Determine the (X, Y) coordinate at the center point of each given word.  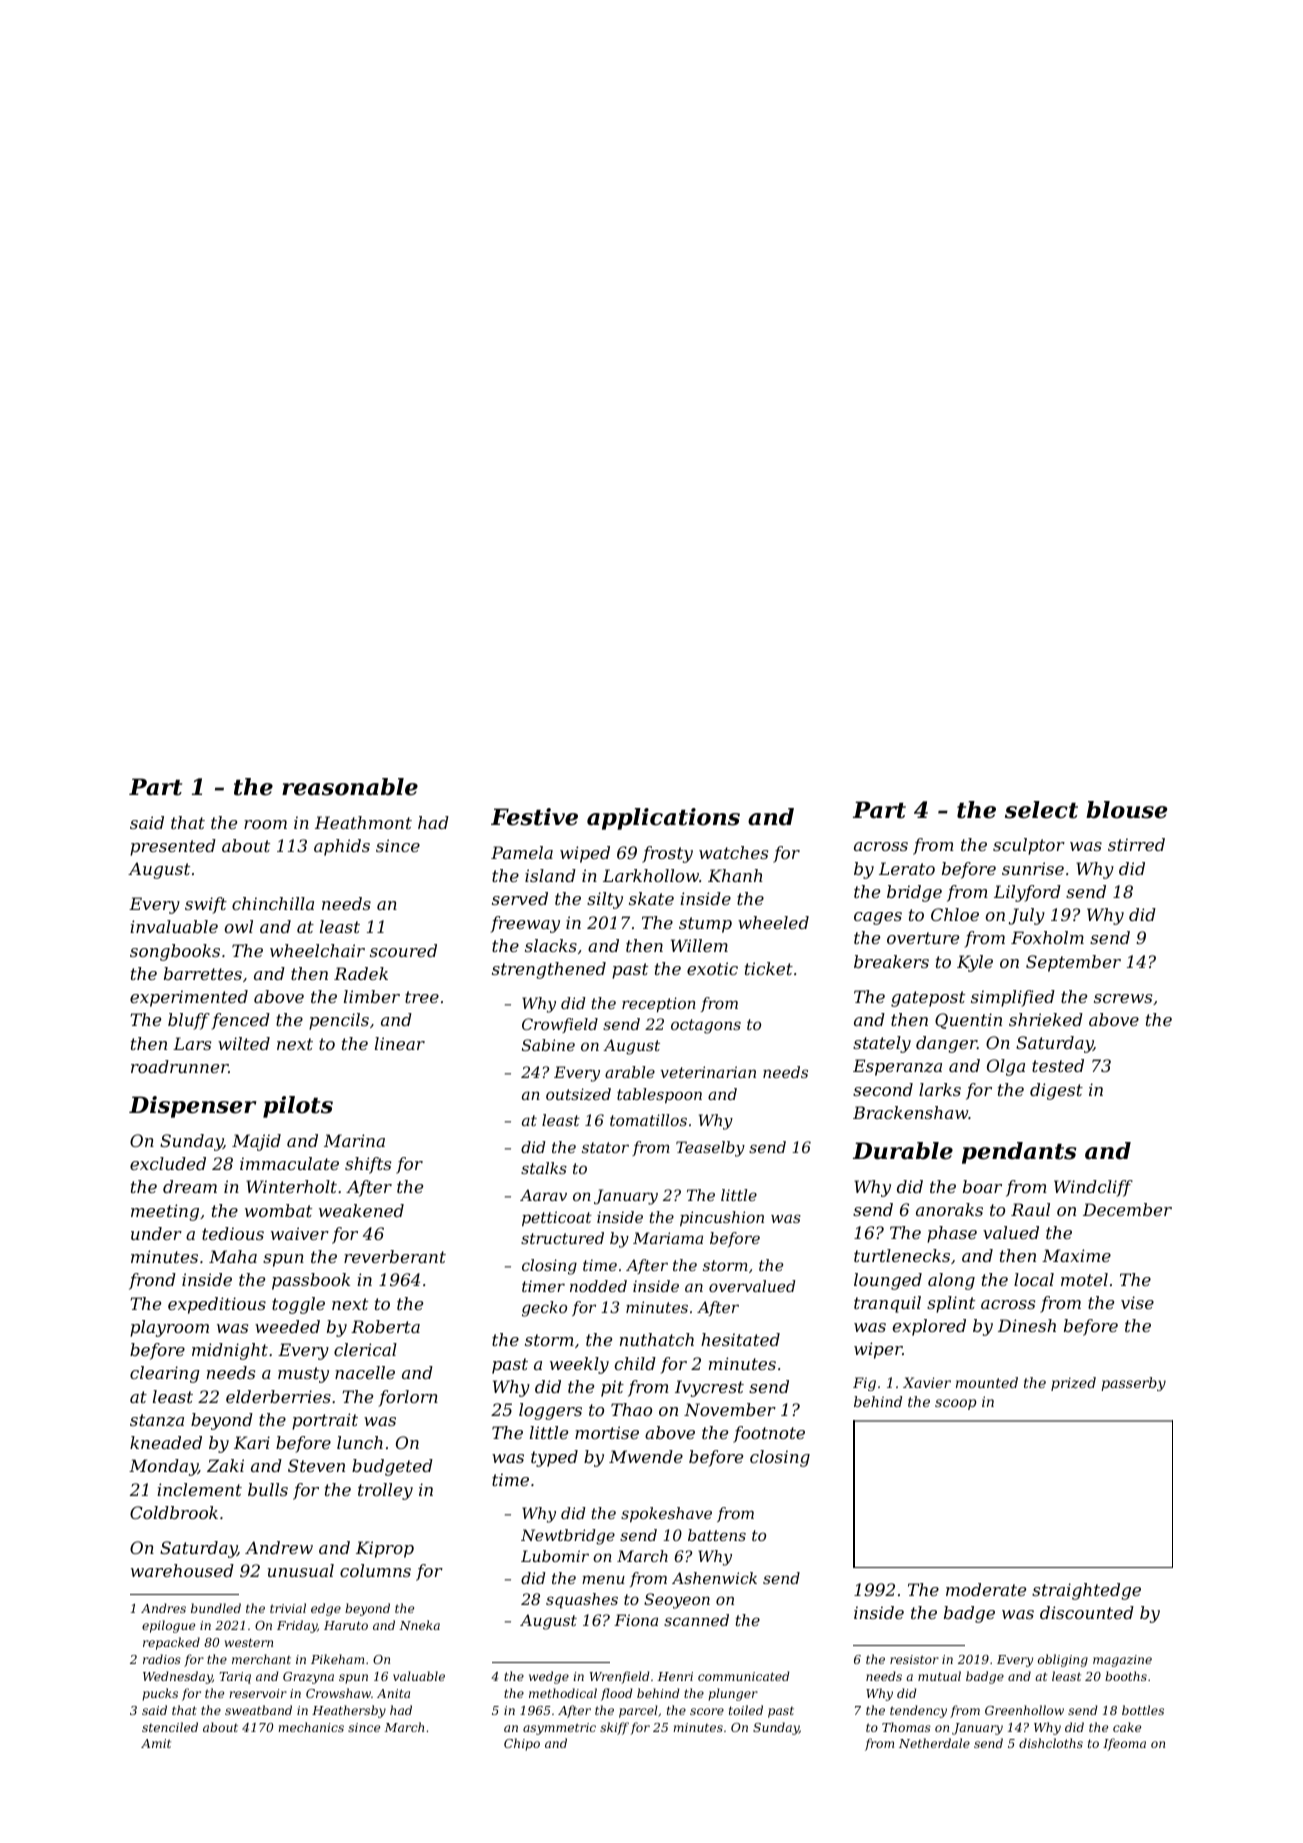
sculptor (1029, 846)
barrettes (203, 973)
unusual (301, 1570)
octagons (706, 1026)
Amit (156, 1743)
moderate (986, 1589)
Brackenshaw (911, 1112)
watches (733, 852)
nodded (598, 1286)
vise (1137, 1302)
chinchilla (273, 903)
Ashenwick (714, 1578)
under (156, 1233)
